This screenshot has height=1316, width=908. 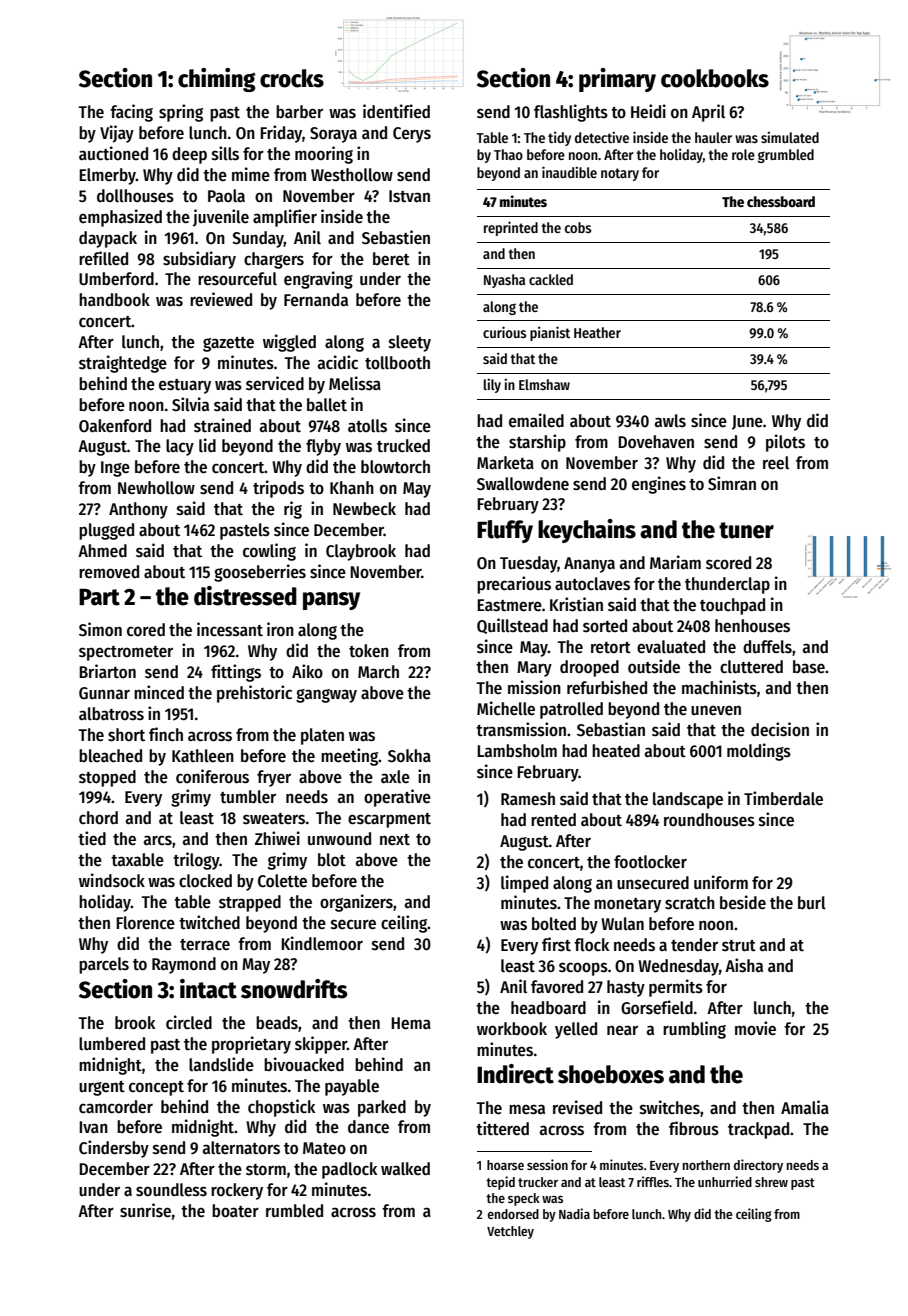 I want to click on heated, so click(x=616, y=751).
